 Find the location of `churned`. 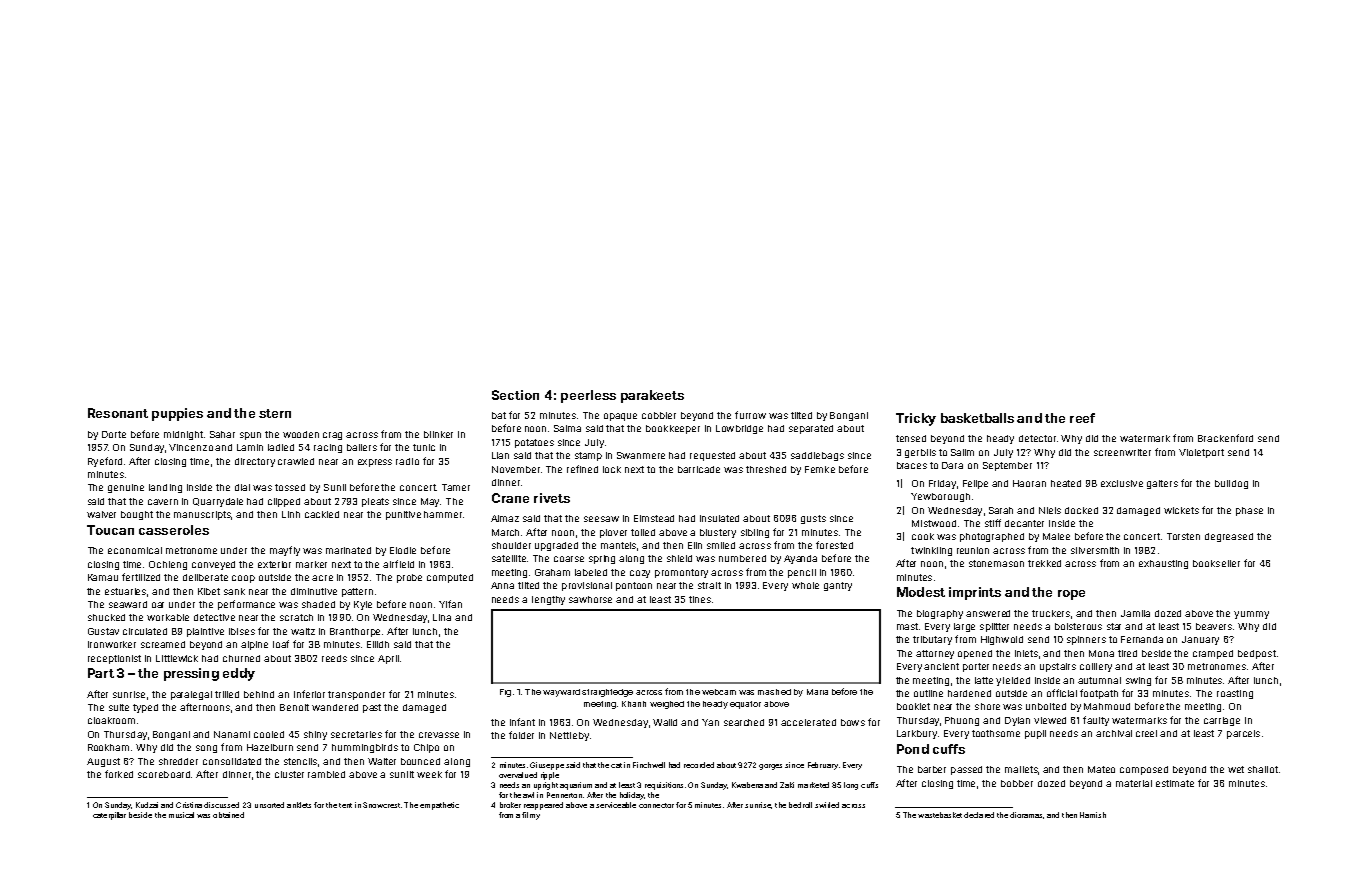

churned is located at coordinates (241, 658).
